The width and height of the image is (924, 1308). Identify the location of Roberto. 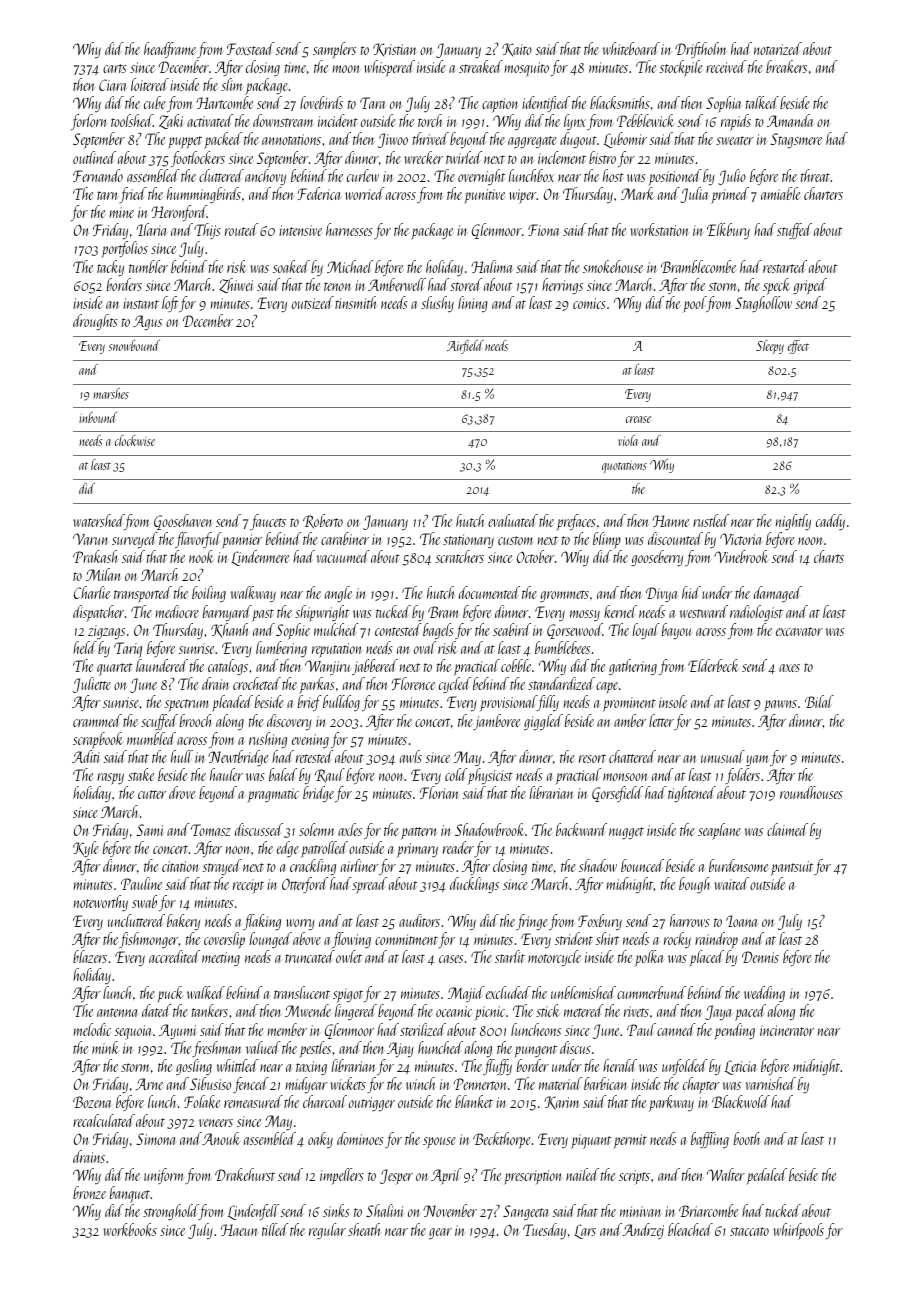
(323, 521).
